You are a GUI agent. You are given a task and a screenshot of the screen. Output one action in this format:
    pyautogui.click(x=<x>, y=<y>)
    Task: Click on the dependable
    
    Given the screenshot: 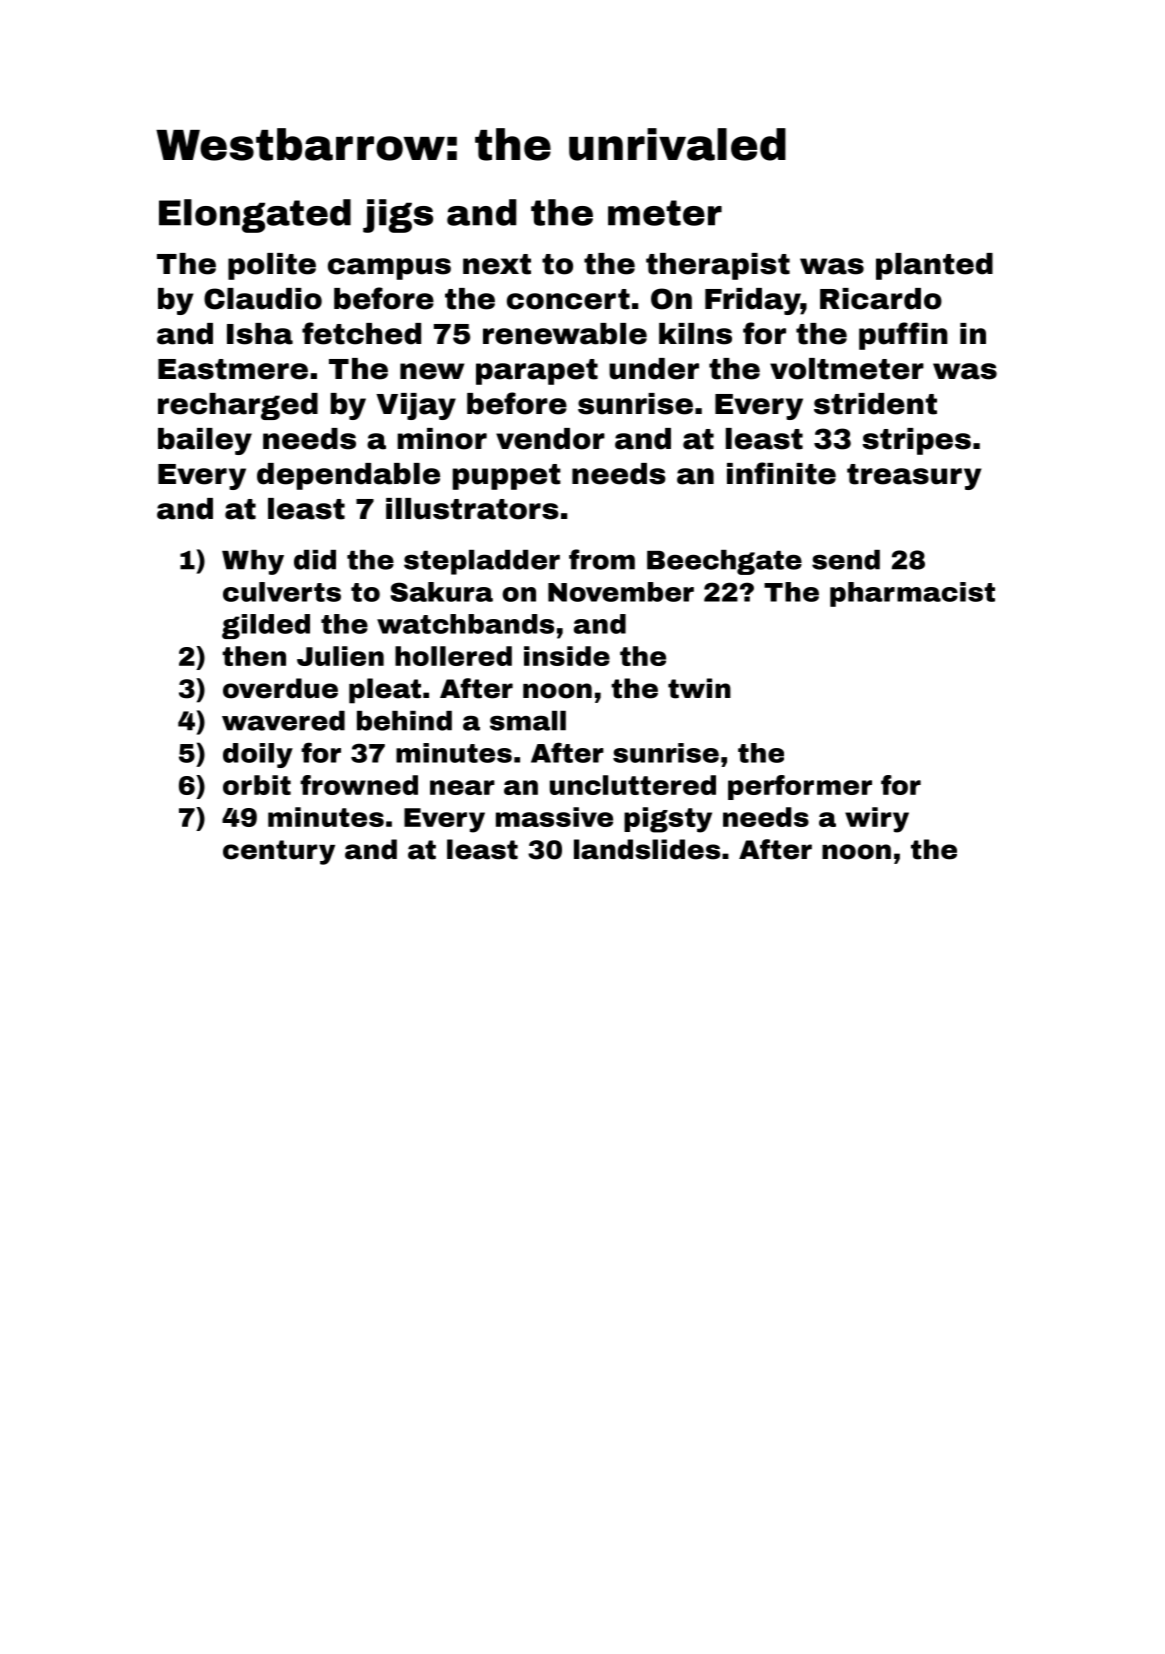 What is the action you would take?
    pyautogui.click(x=348, y=476)
